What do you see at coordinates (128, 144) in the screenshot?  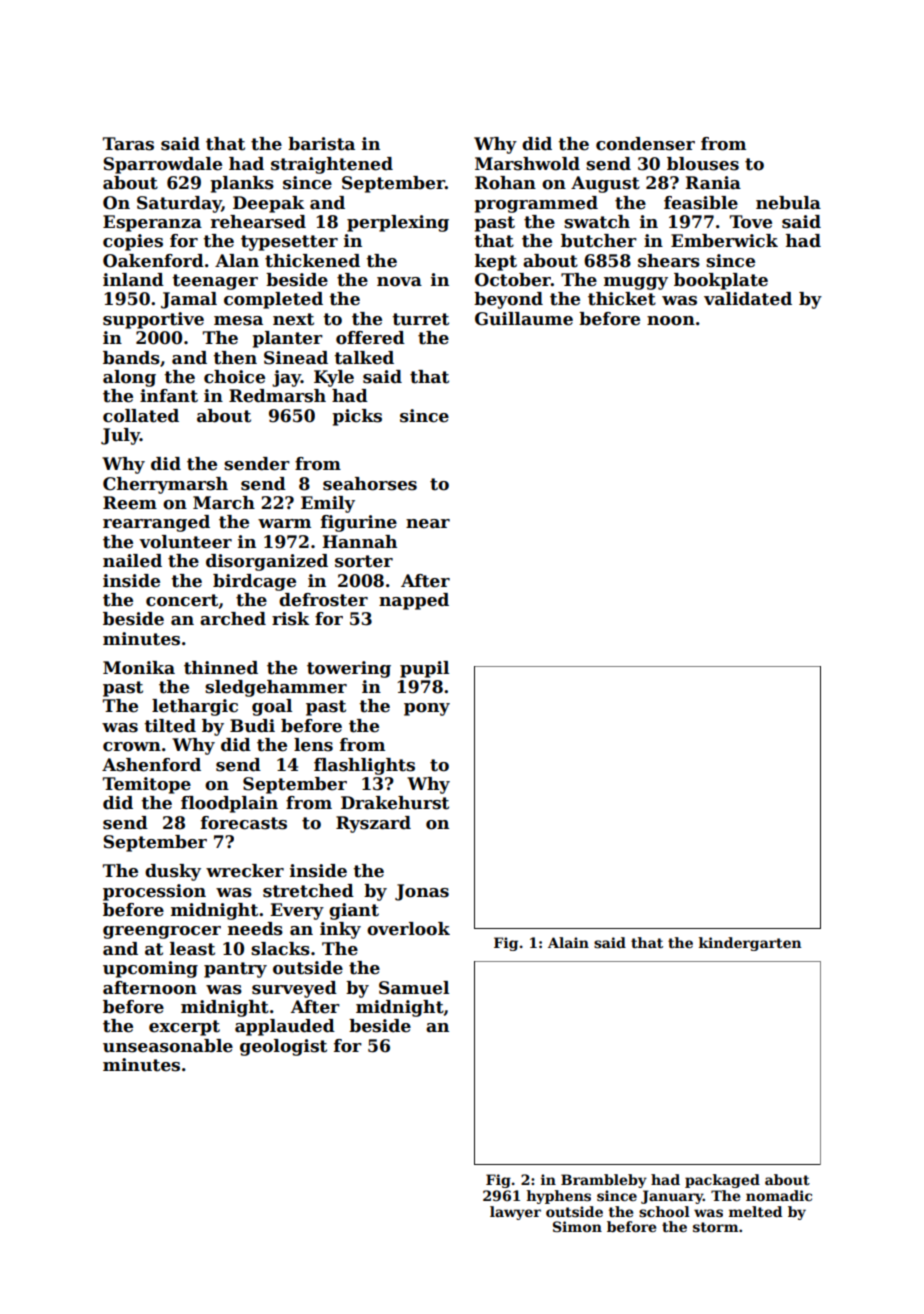 I see `Taras` at bounding box center [128, 144].
